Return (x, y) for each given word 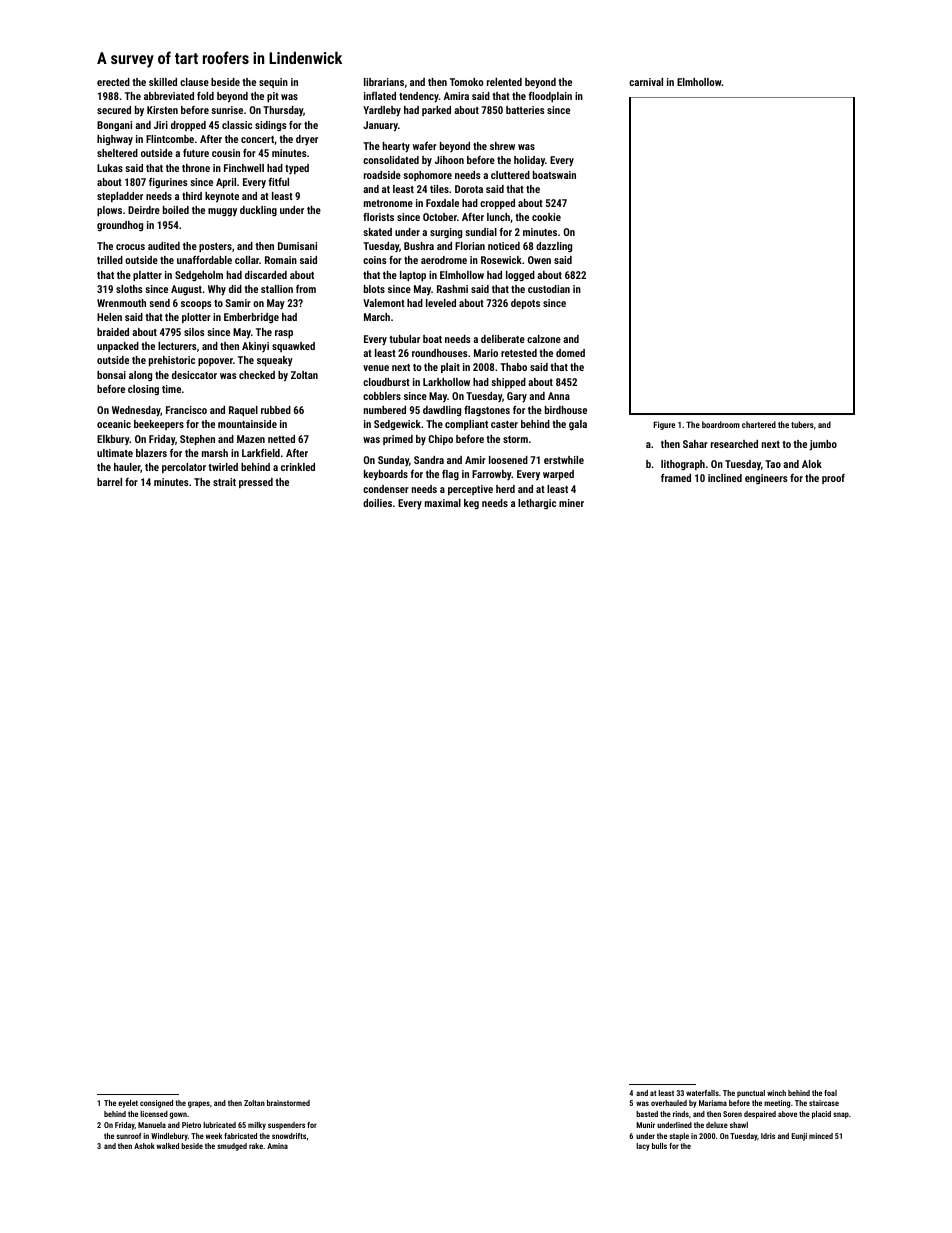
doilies (377, 503)
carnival (646, 82)
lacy (643, 1147)
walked (168, 1146)
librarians (384, 82)
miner (571, 503)
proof (833, 479)
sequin (273, 83)
